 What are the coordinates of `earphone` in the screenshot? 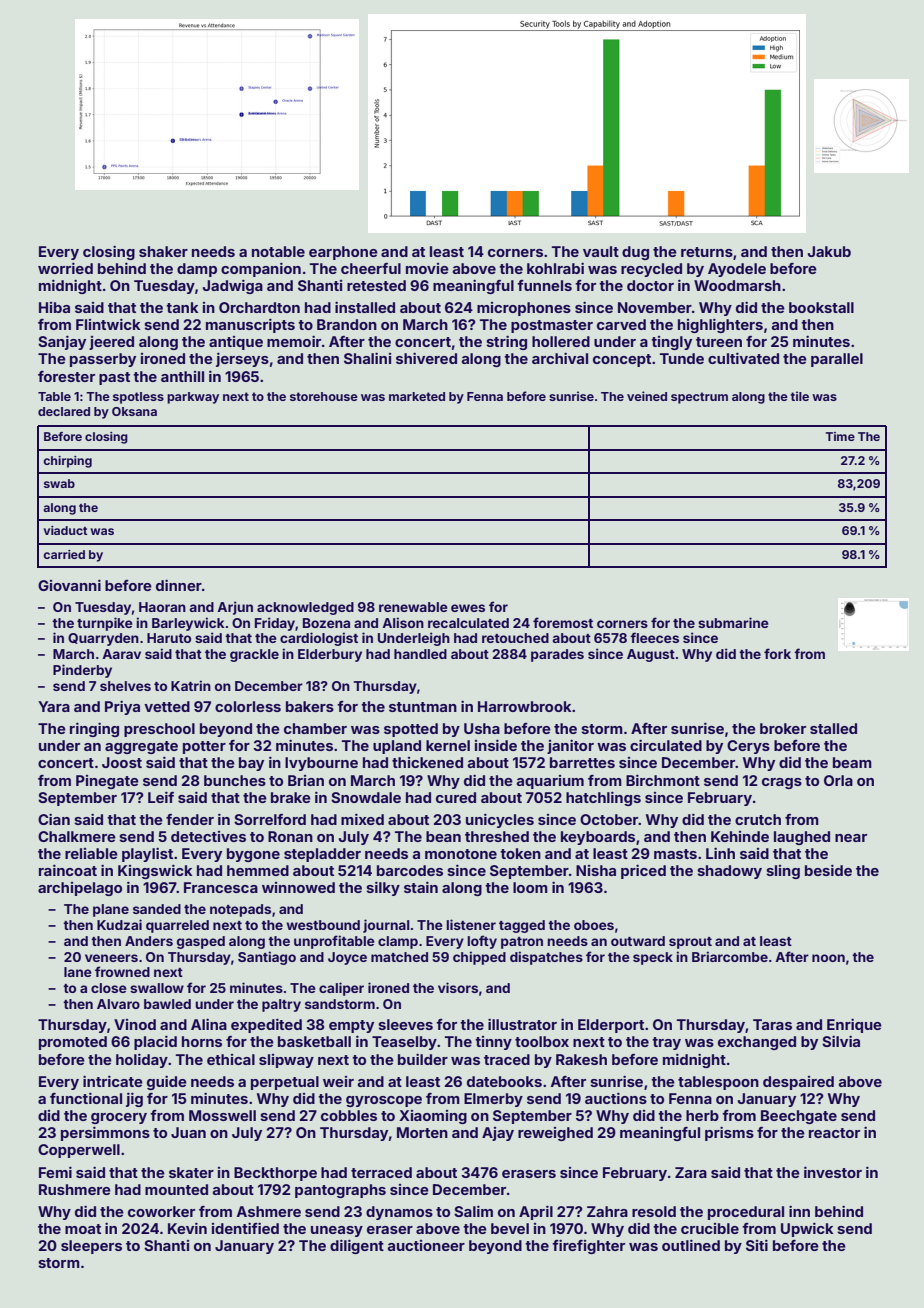 It's located at (343, 253).
